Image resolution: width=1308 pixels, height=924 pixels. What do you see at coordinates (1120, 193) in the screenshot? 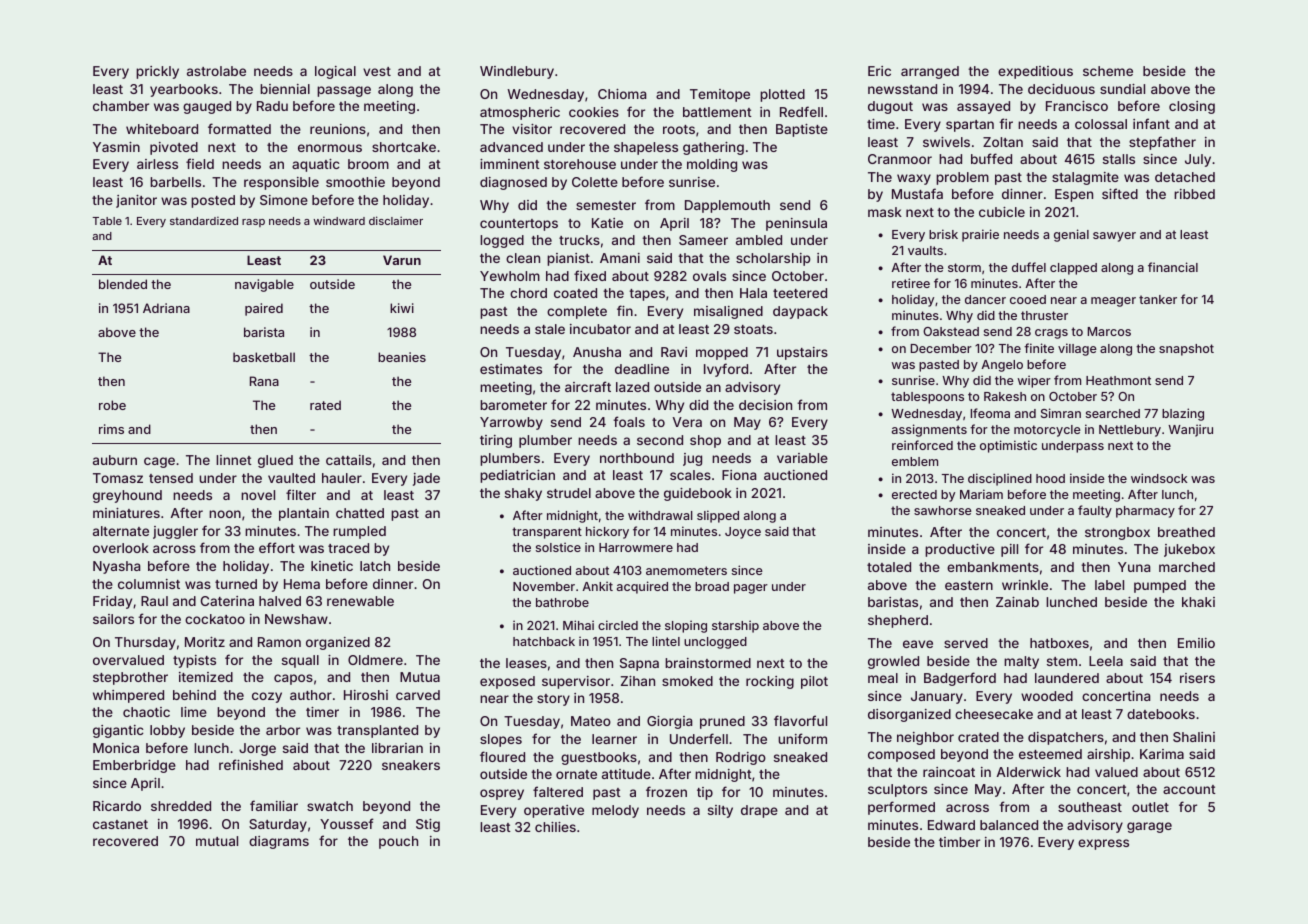
I see `sifted` at bounding box center [1120, 193].
